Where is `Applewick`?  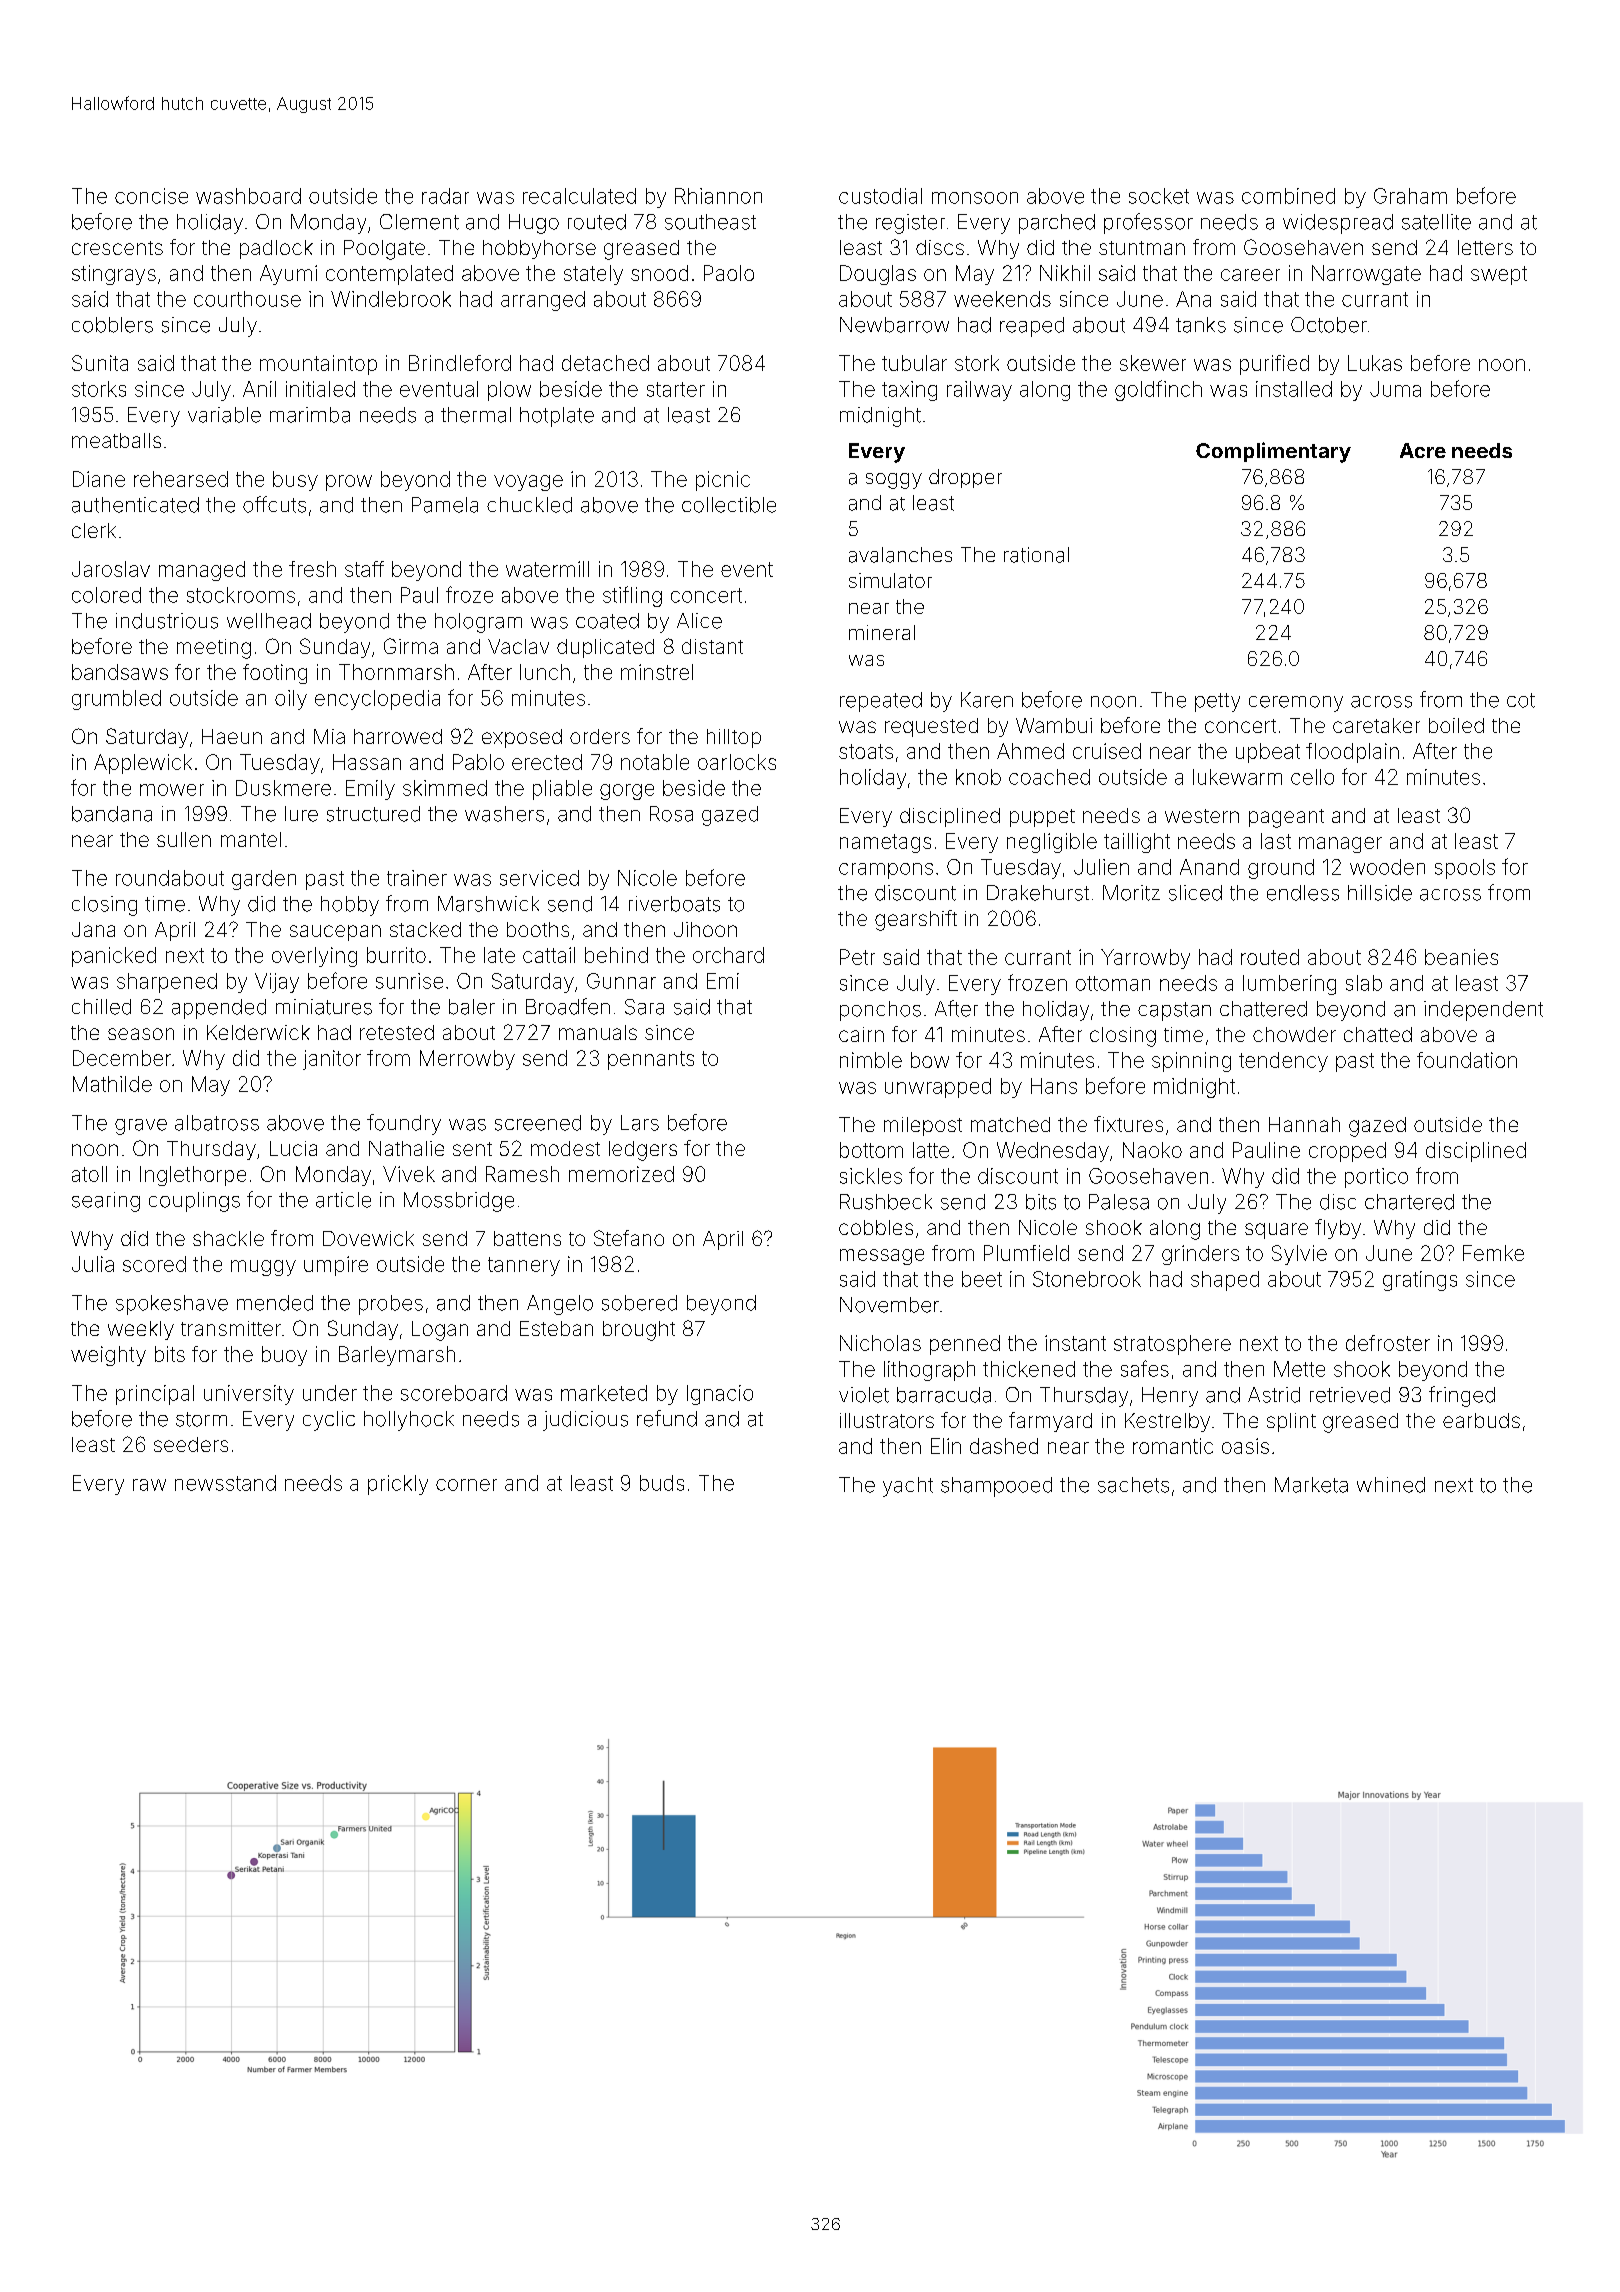 Applewick is located at coordinates (143, 764).
